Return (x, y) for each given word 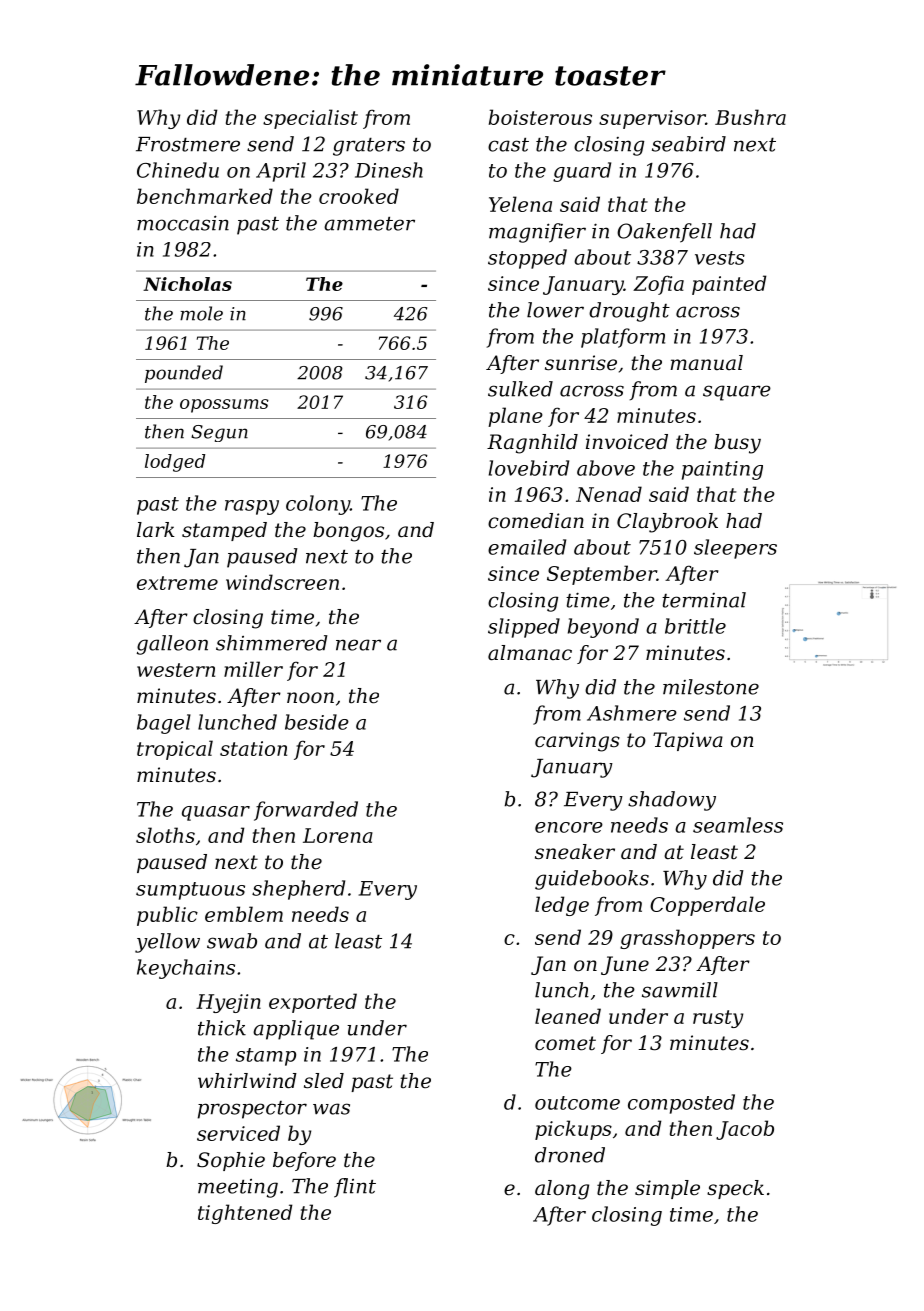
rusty (718, 1019)
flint (355, 1188)
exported (313, 1003)
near (358, 645)
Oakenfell (664, 233)
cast (508, 145)
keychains (186, 969)
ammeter (369, 224)
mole (201, 313)
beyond (603, 628)
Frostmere (188, 144)
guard (582, 172)
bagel (164, 724)
